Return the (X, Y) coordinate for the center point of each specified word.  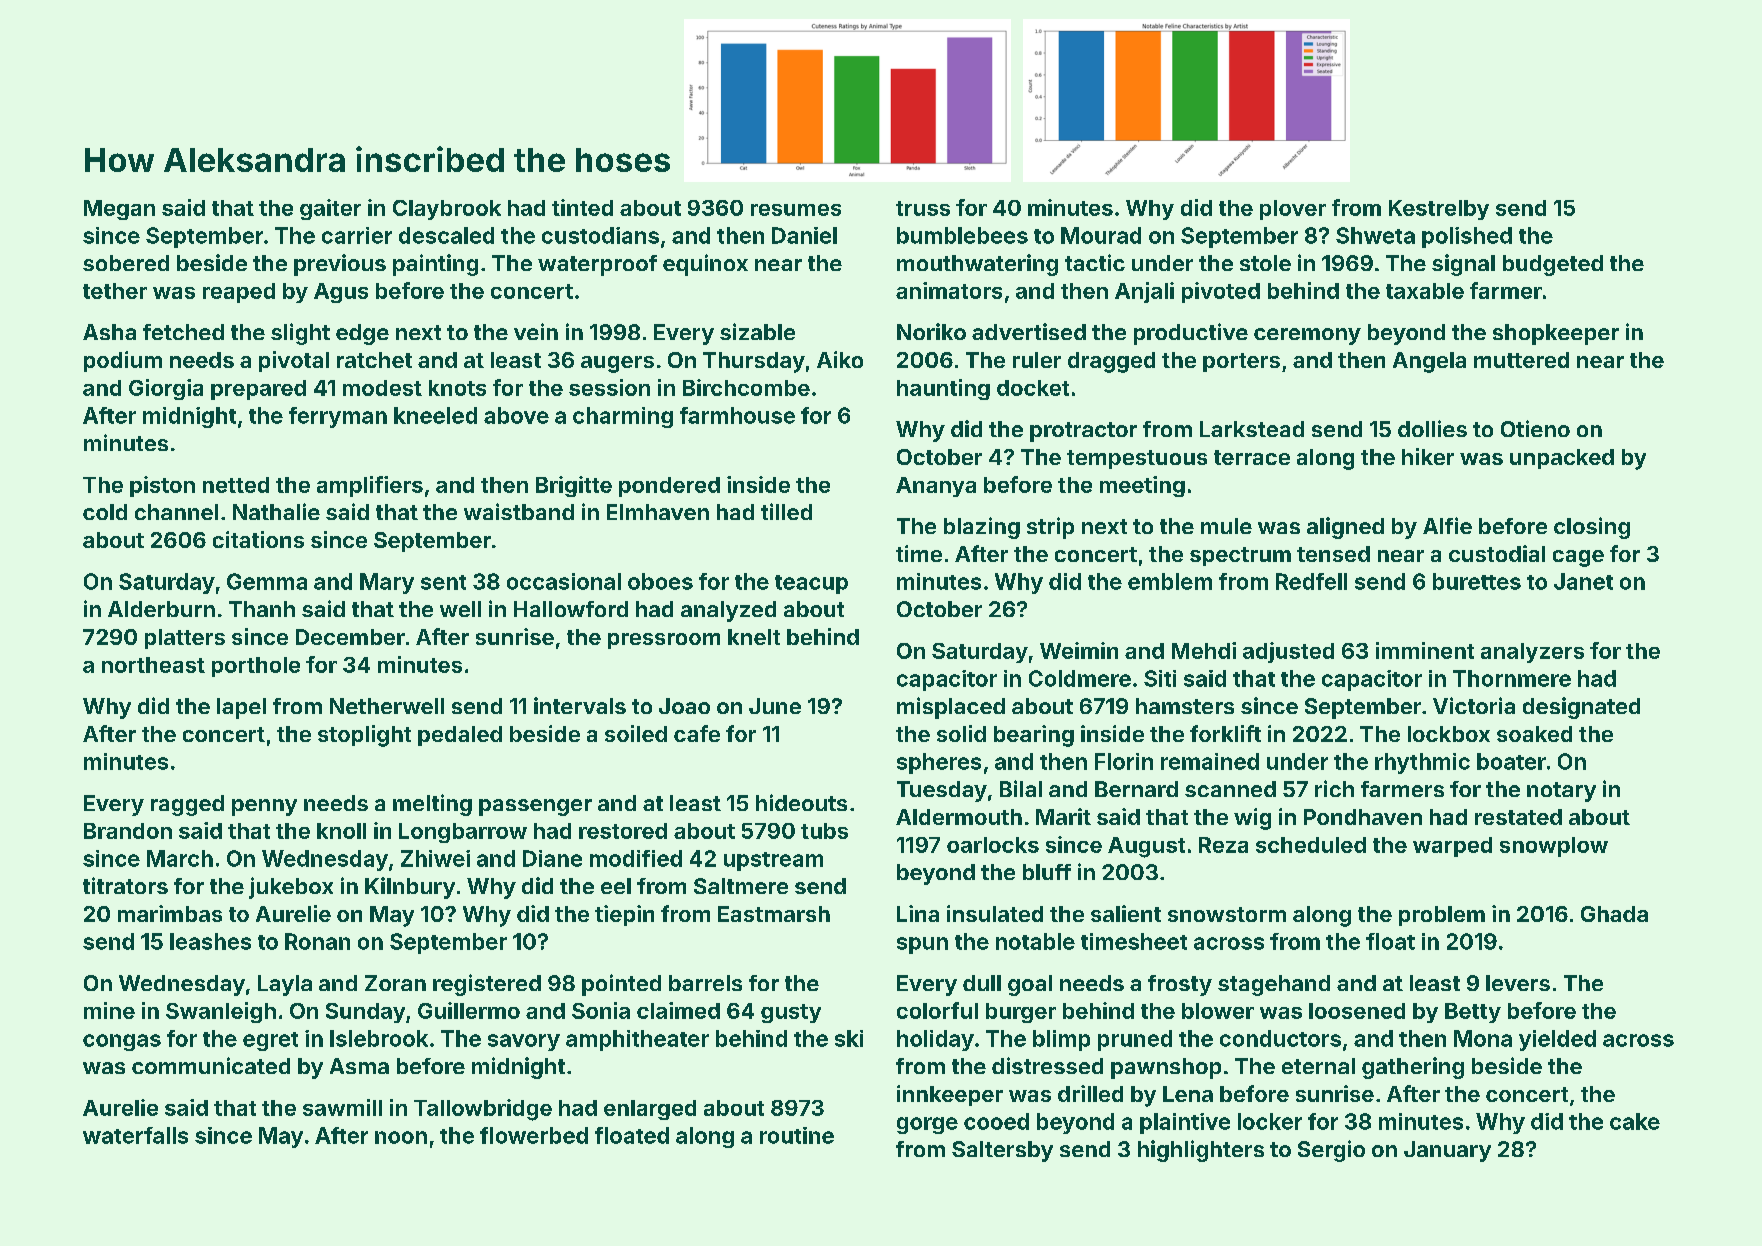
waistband (519, 511)
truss (923, 208)
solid (961, 733)
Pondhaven (1363, 817)
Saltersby (1002, 1151)
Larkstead (1252, 429)
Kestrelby (1439, 210)
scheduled (1311, 845)
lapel (241, 708)
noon (401, 1137)
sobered (126, 263)
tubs (824, 831)
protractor (1083, 432)
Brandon (128, 831)
